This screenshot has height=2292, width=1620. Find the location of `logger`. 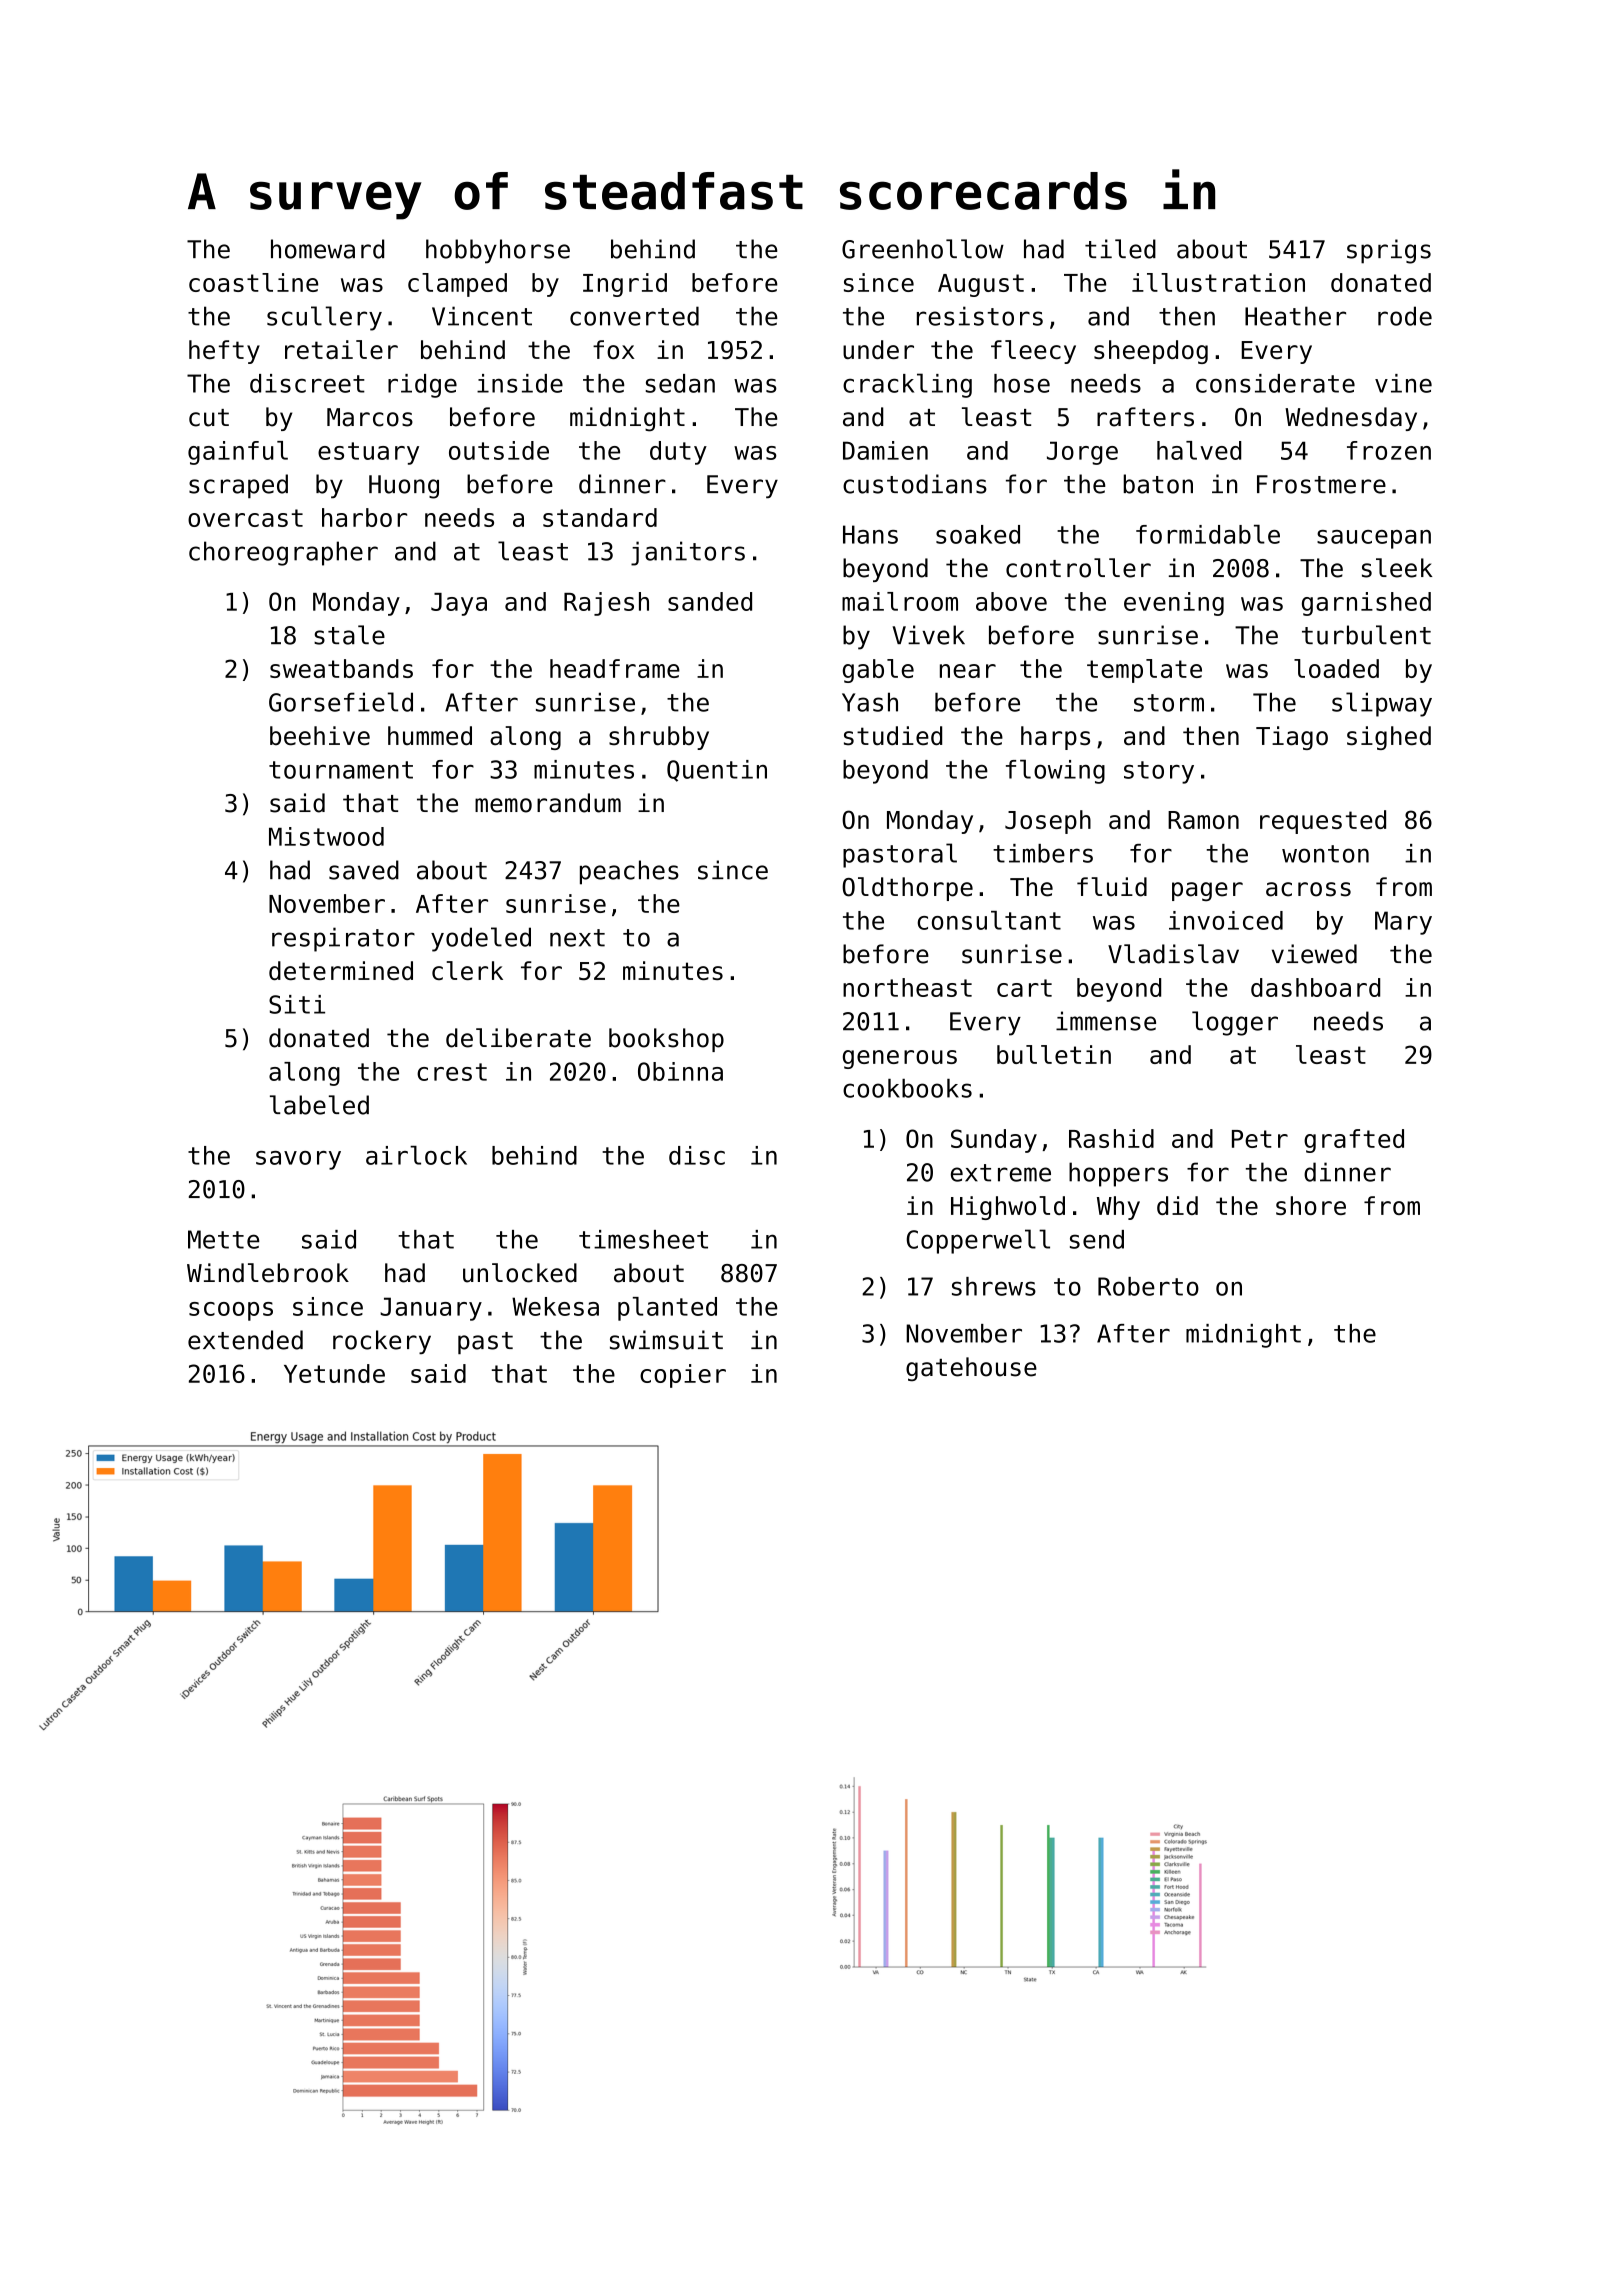

logger is located at coordinates (1235, 1023).
